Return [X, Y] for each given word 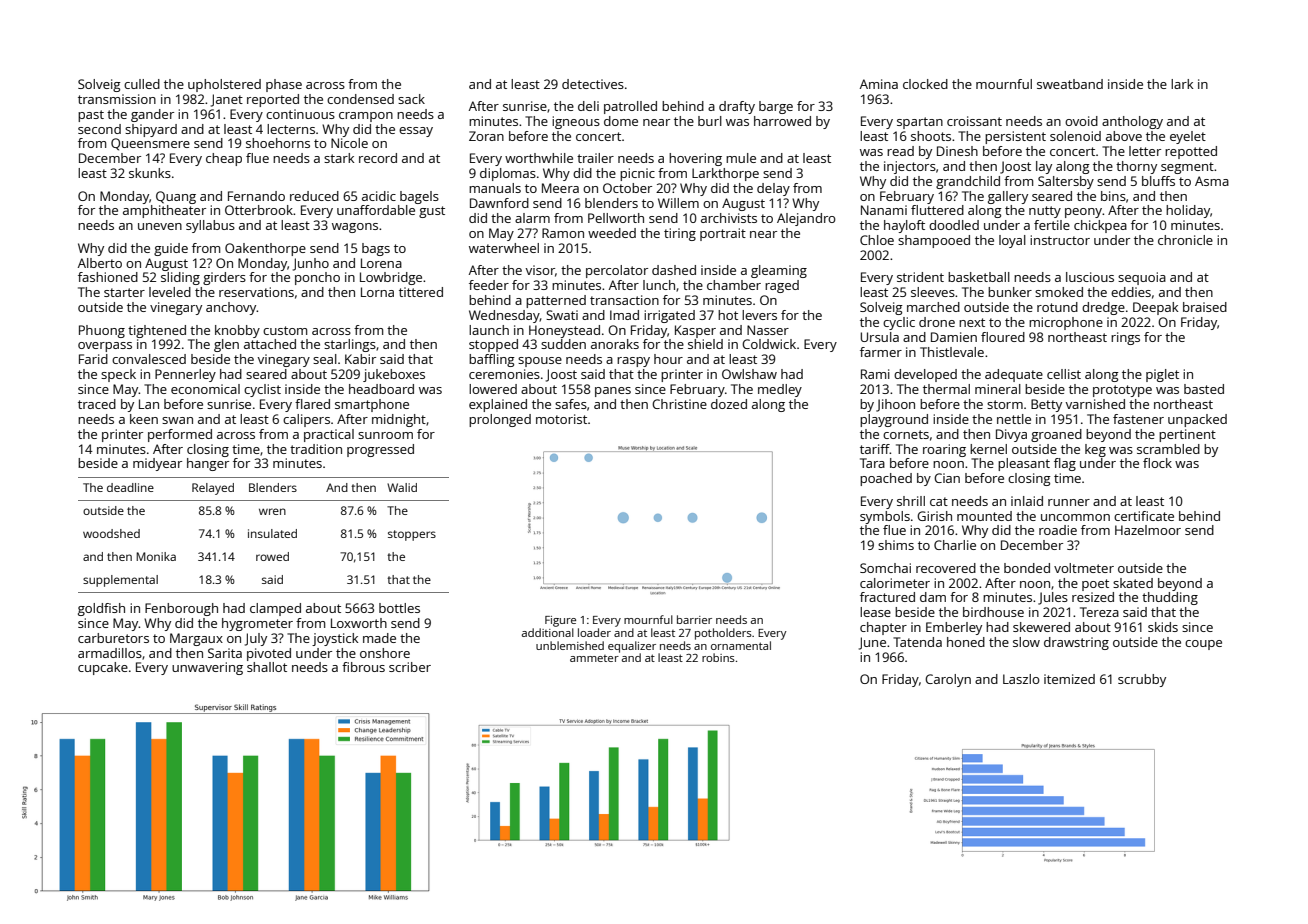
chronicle [1185, 240]
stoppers [412, 535]
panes [613, 392]
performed [180, 435]
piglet [1162, 375]
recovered [946, 568]
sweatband [1070, 84]
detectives [593, 84]
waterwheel [504, 248]
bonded [1027, 568]
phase [284, 85]
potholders [723, 634]
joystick [335, 639]
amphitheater [164, 211]
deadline [130, 487]
